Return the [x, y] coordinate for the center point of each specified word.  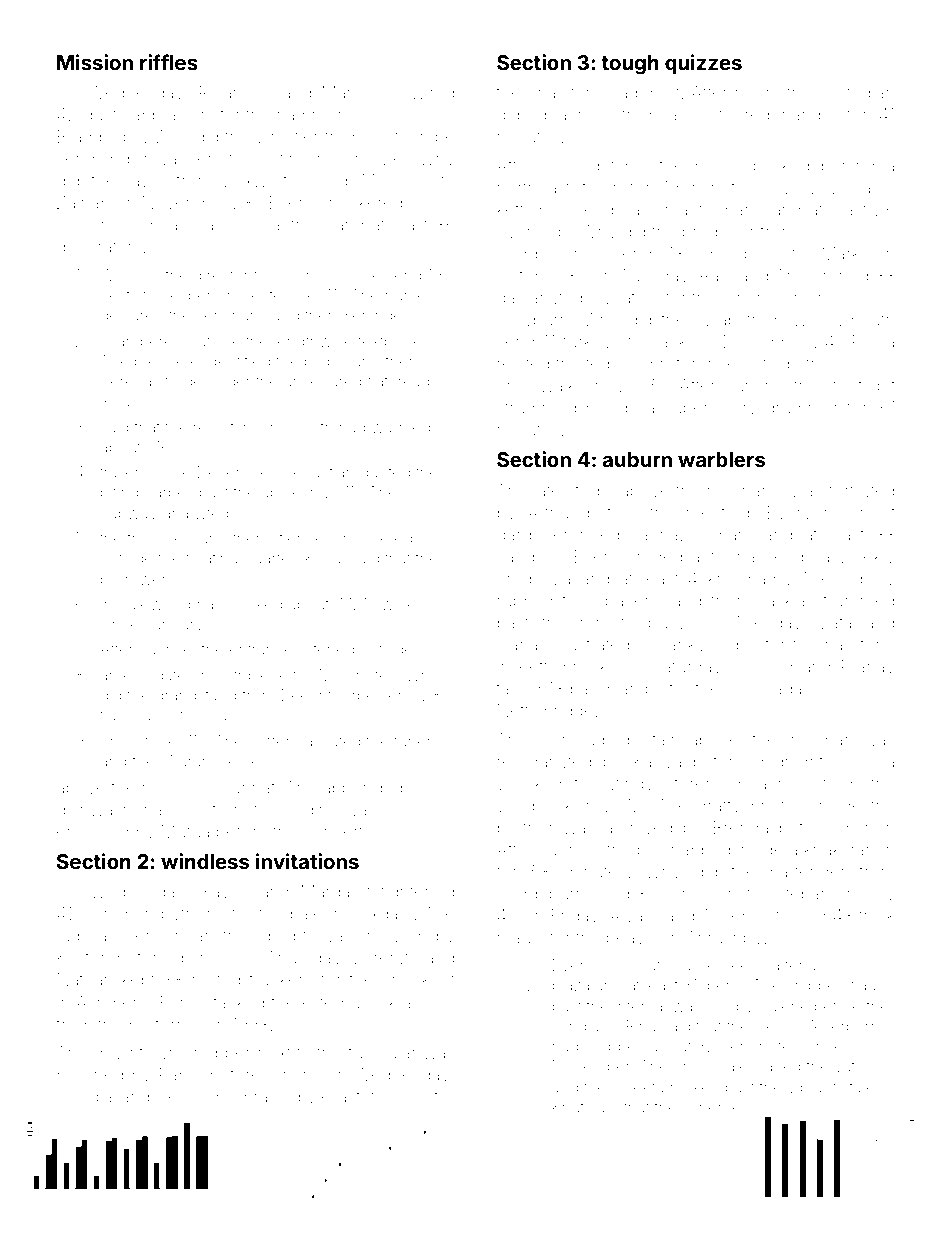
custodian [856, 92]
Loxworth [261, 180]
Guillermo [196, 1096]
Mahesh [354, 92]
